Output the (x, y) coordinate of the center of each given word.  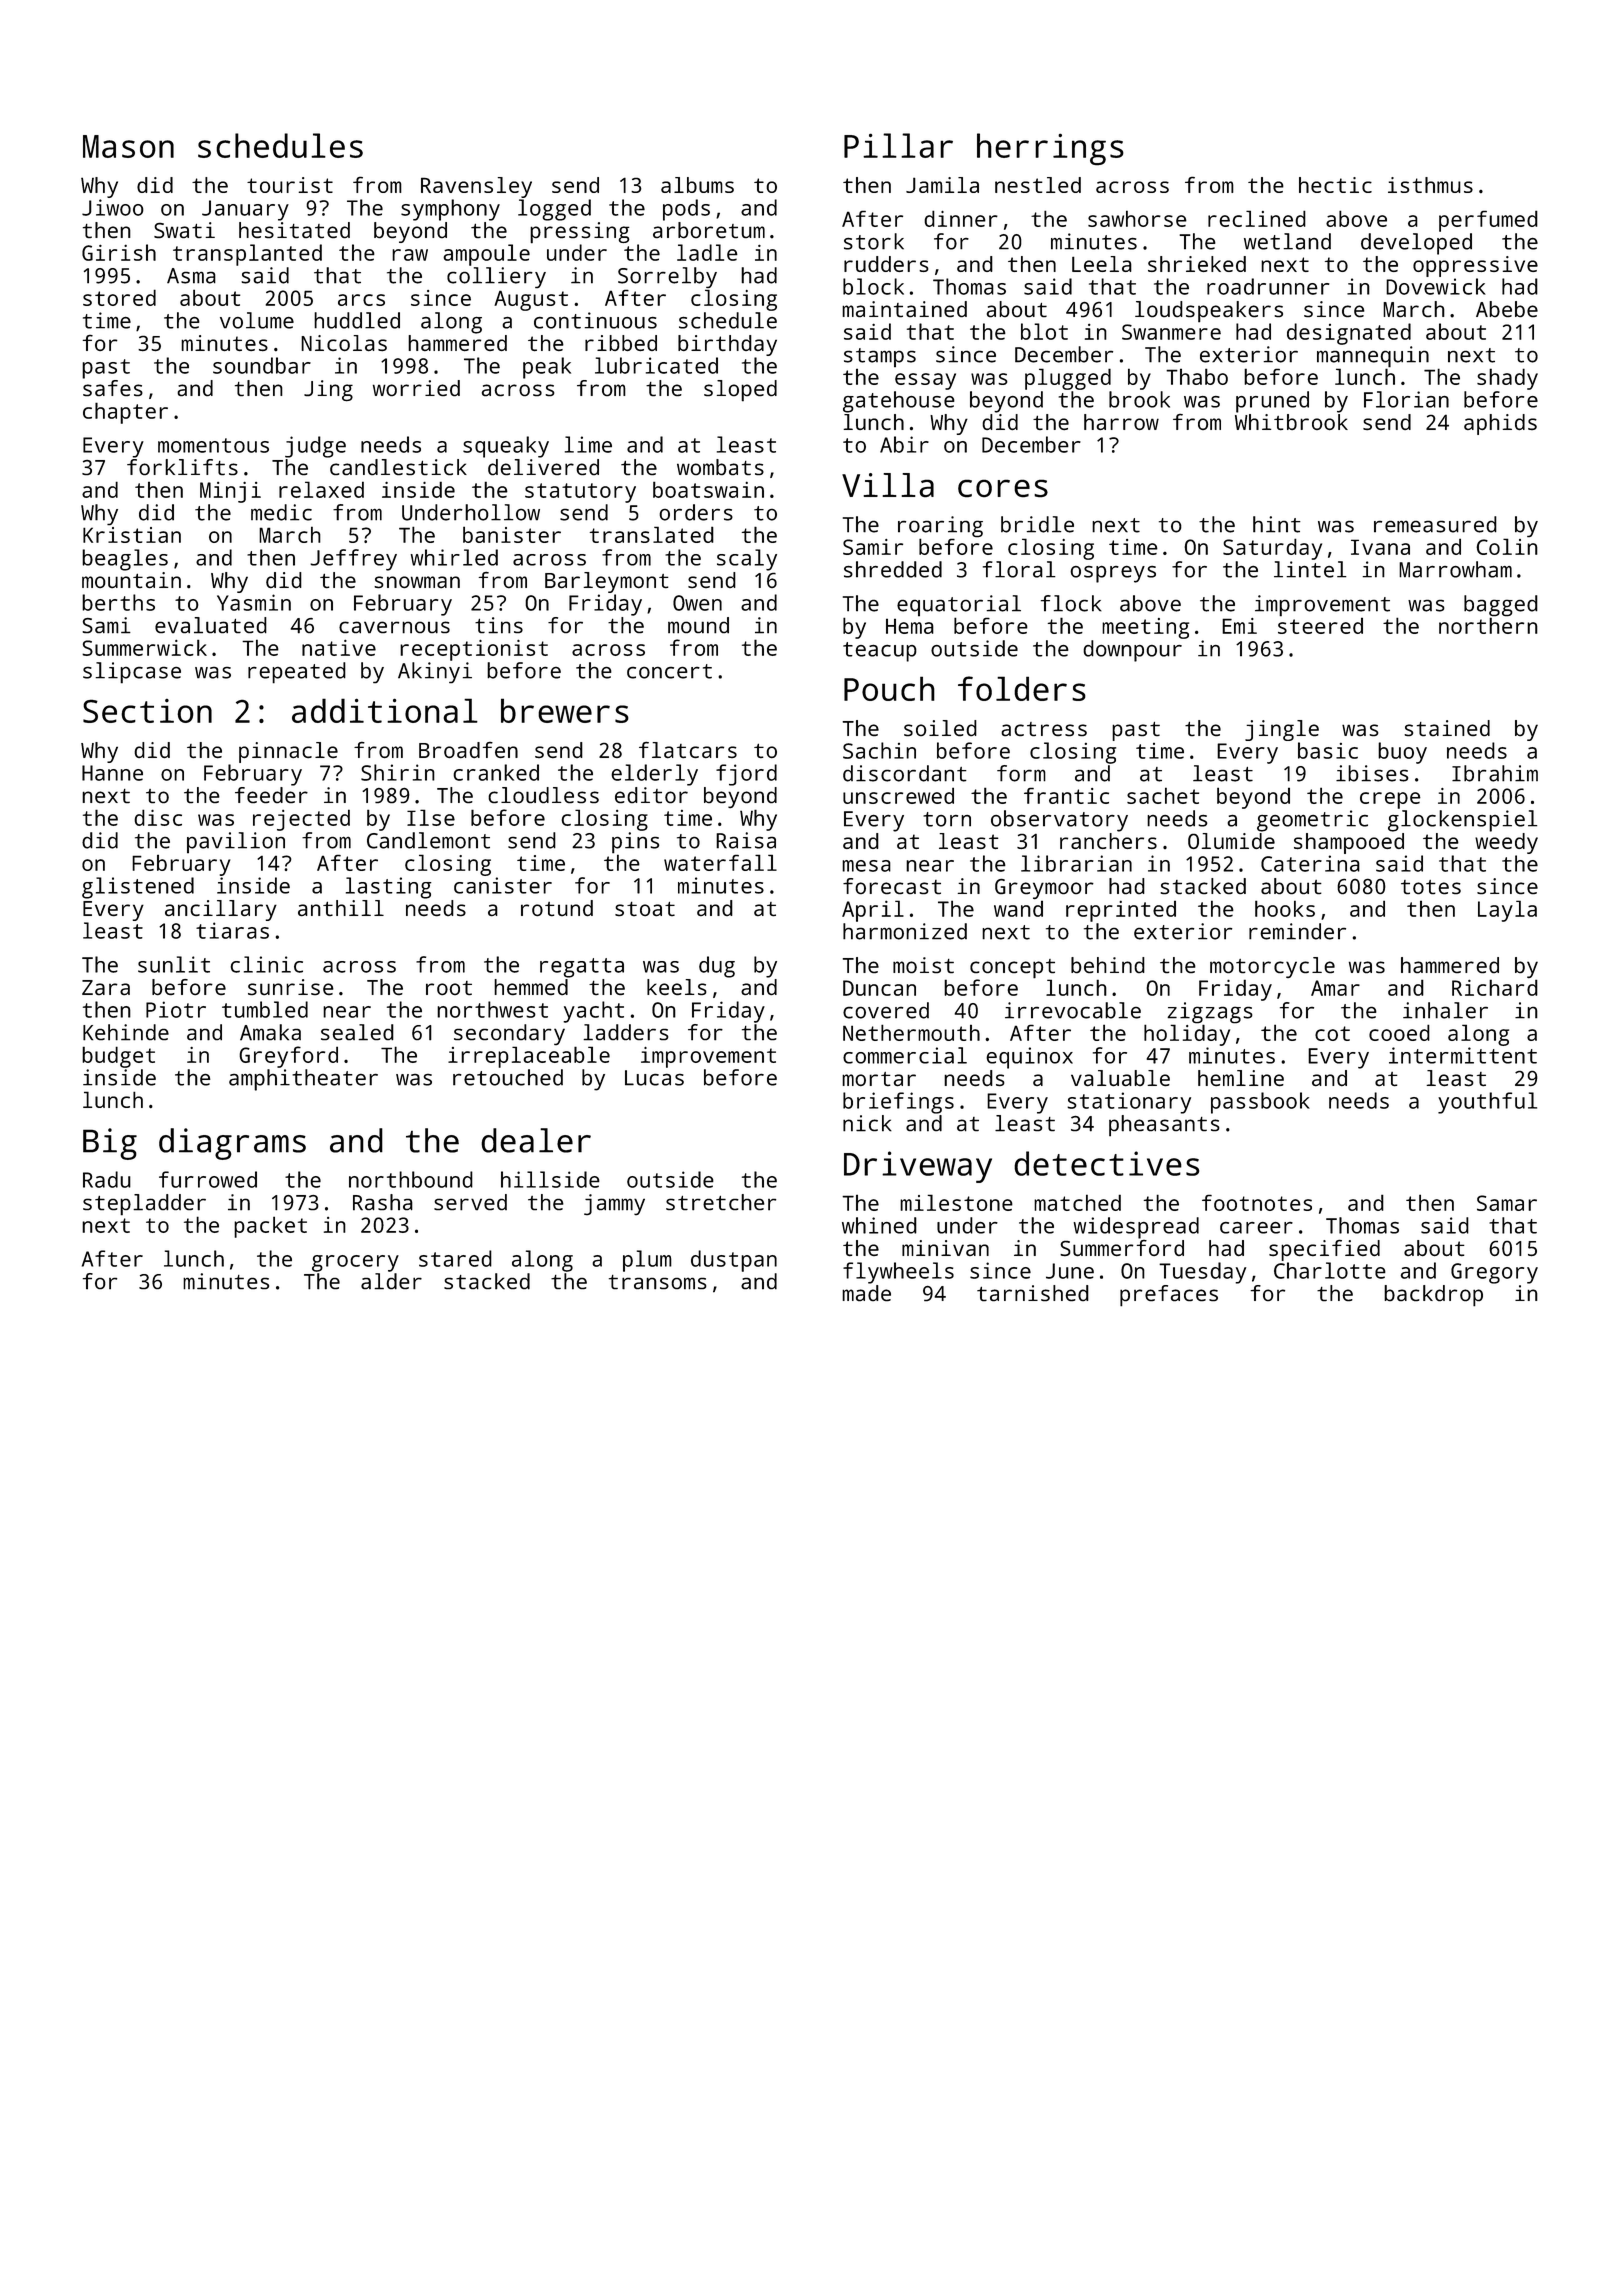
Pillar (898, 145)
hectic (1335, 185)
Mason (128, 146)
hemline (1241, 1078)
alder (391, 1281)
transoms (658, 1282)
